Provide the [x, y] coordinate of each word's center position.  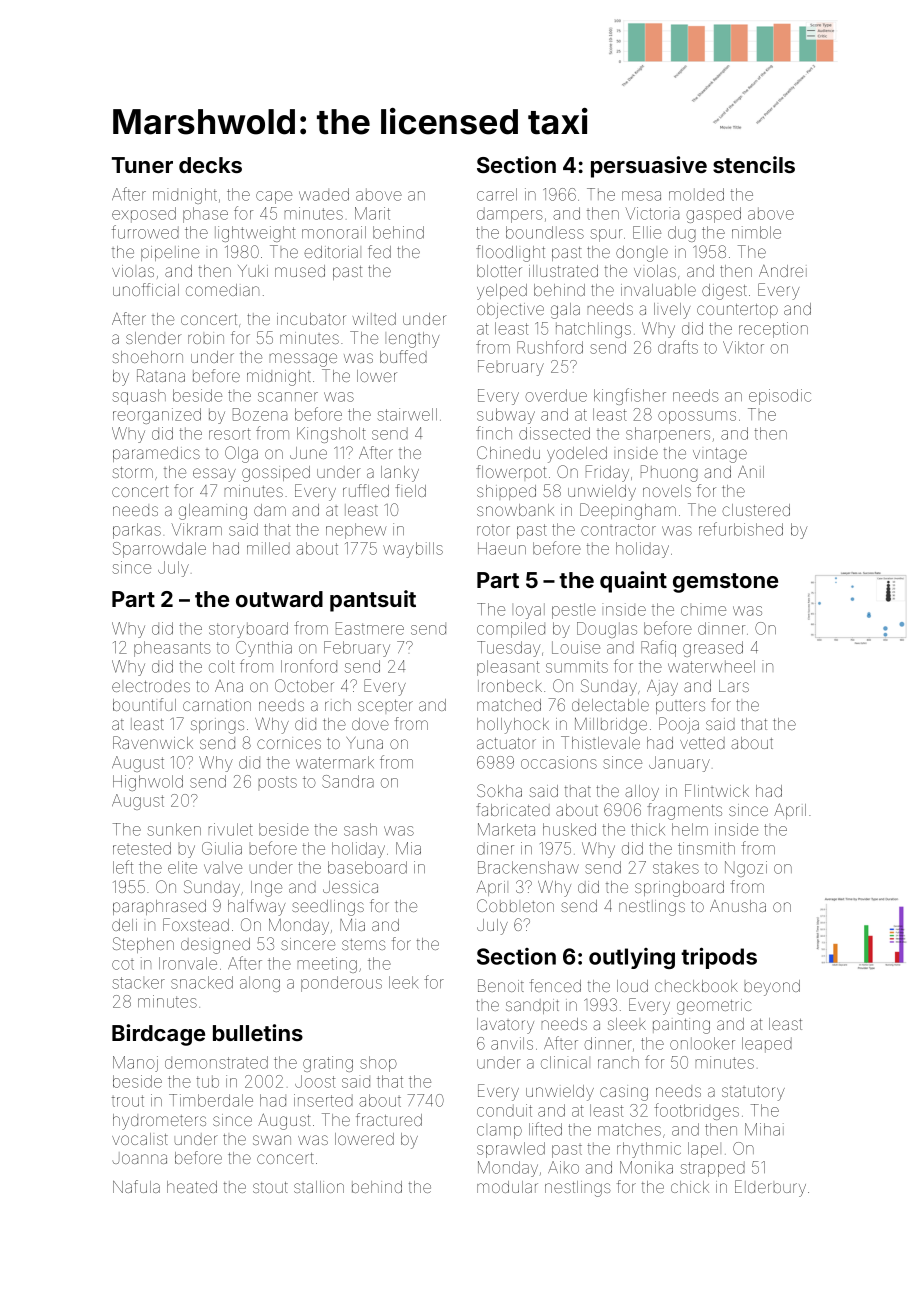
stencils [754, 164]
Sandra [348, 781]
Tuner [142, 165]
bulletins [258, 1032]
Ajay [662, 688]
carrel [497, 194]
